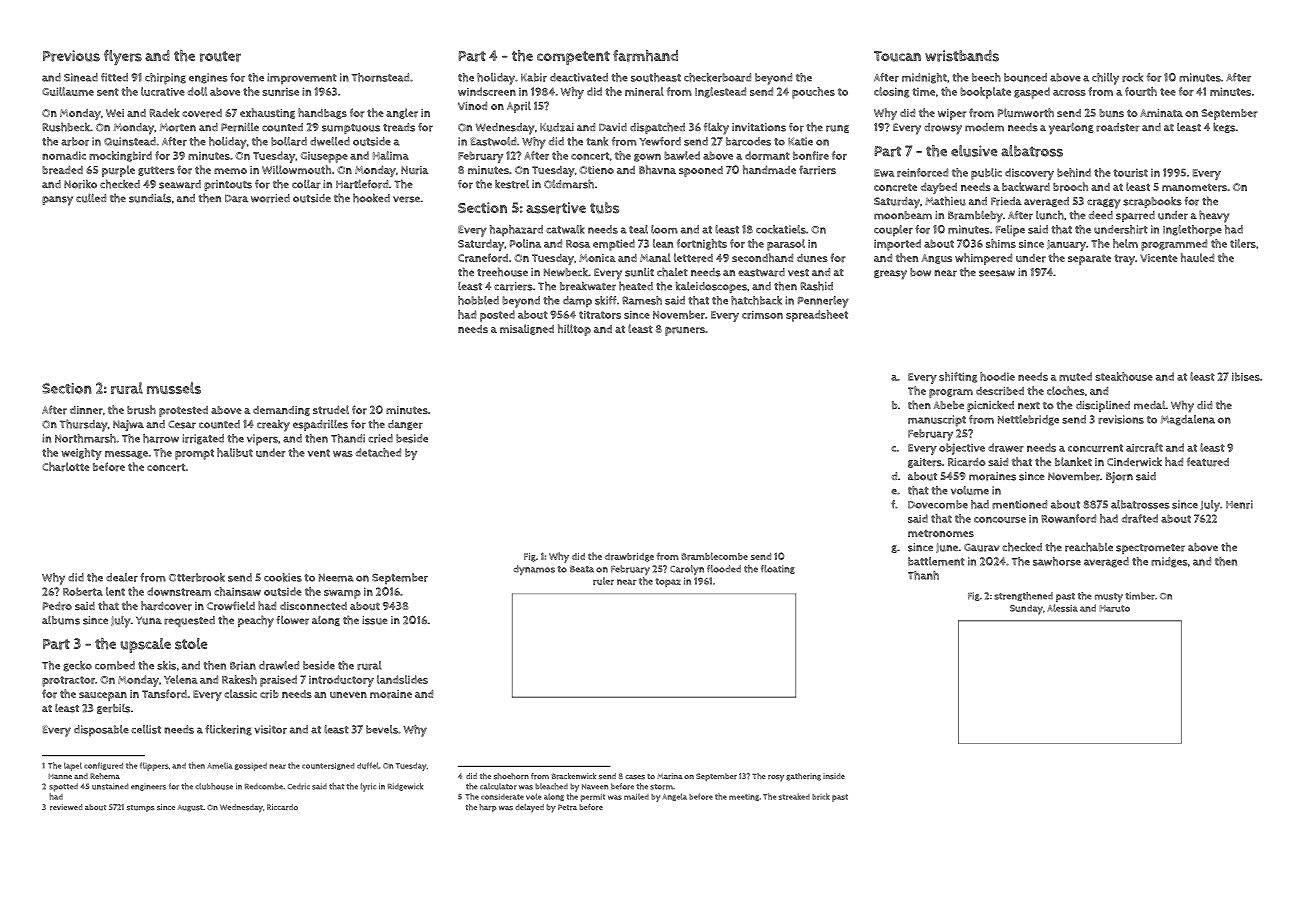 This page has width=1308, height=924. Describe the element at coordinates (816, 286) in the page. I see `Rashid` at that location.
